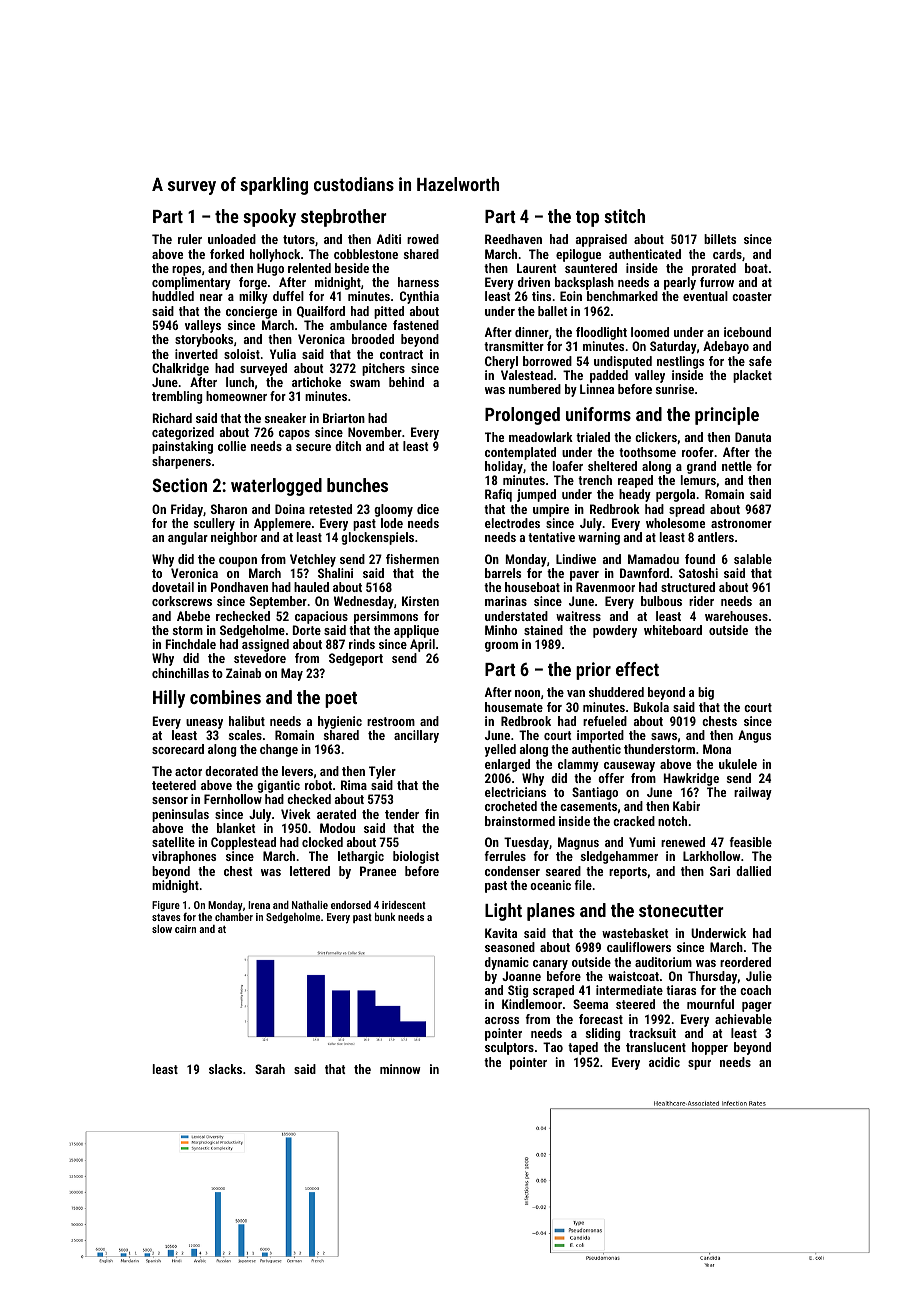  I want to click on minnow, so click(400, 1069).
